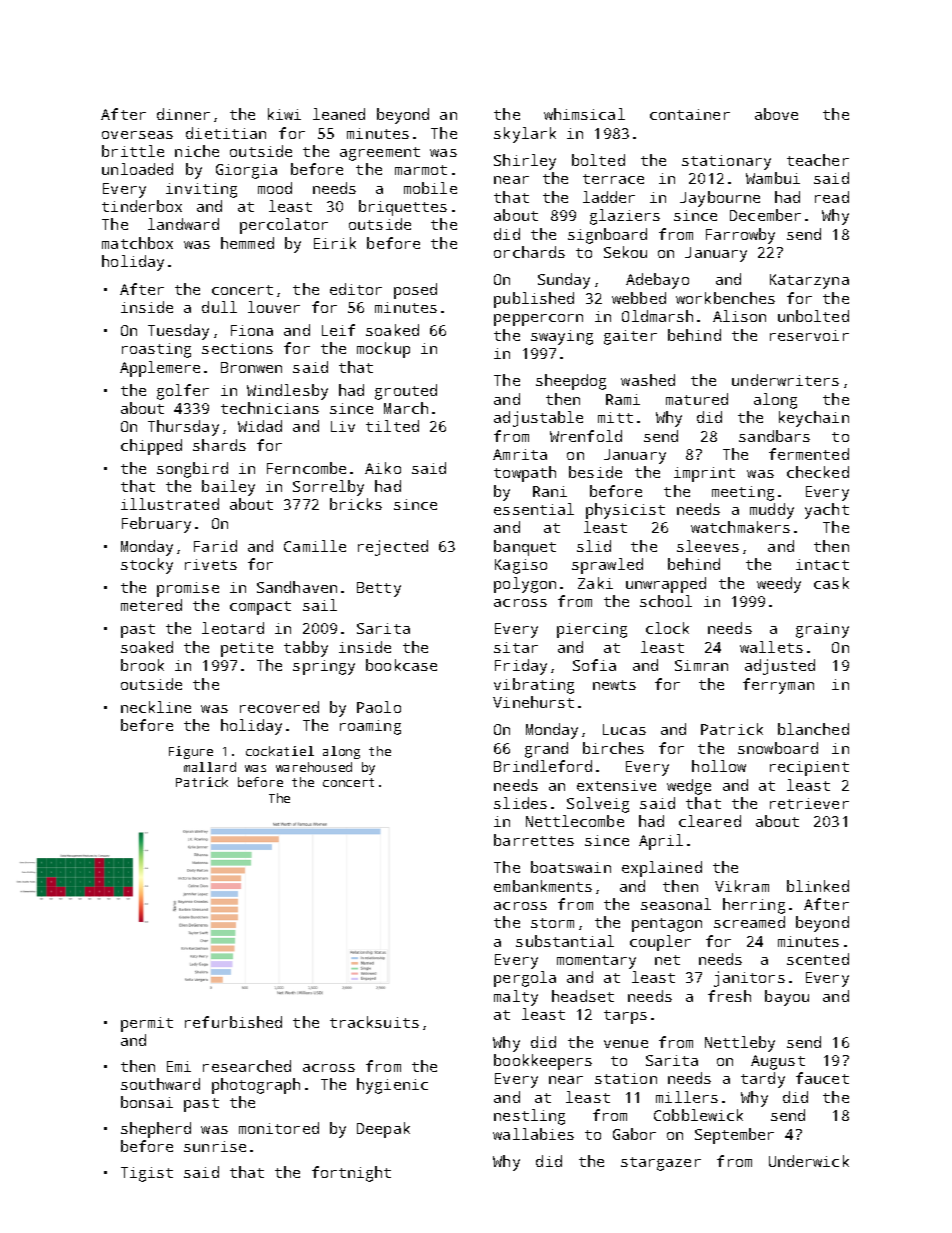 This screenshot has width=952, height=1233. What do you see at coordinates (814, 419) in the screenshot?
I see `keychain` at bounding box center [814, 419].
